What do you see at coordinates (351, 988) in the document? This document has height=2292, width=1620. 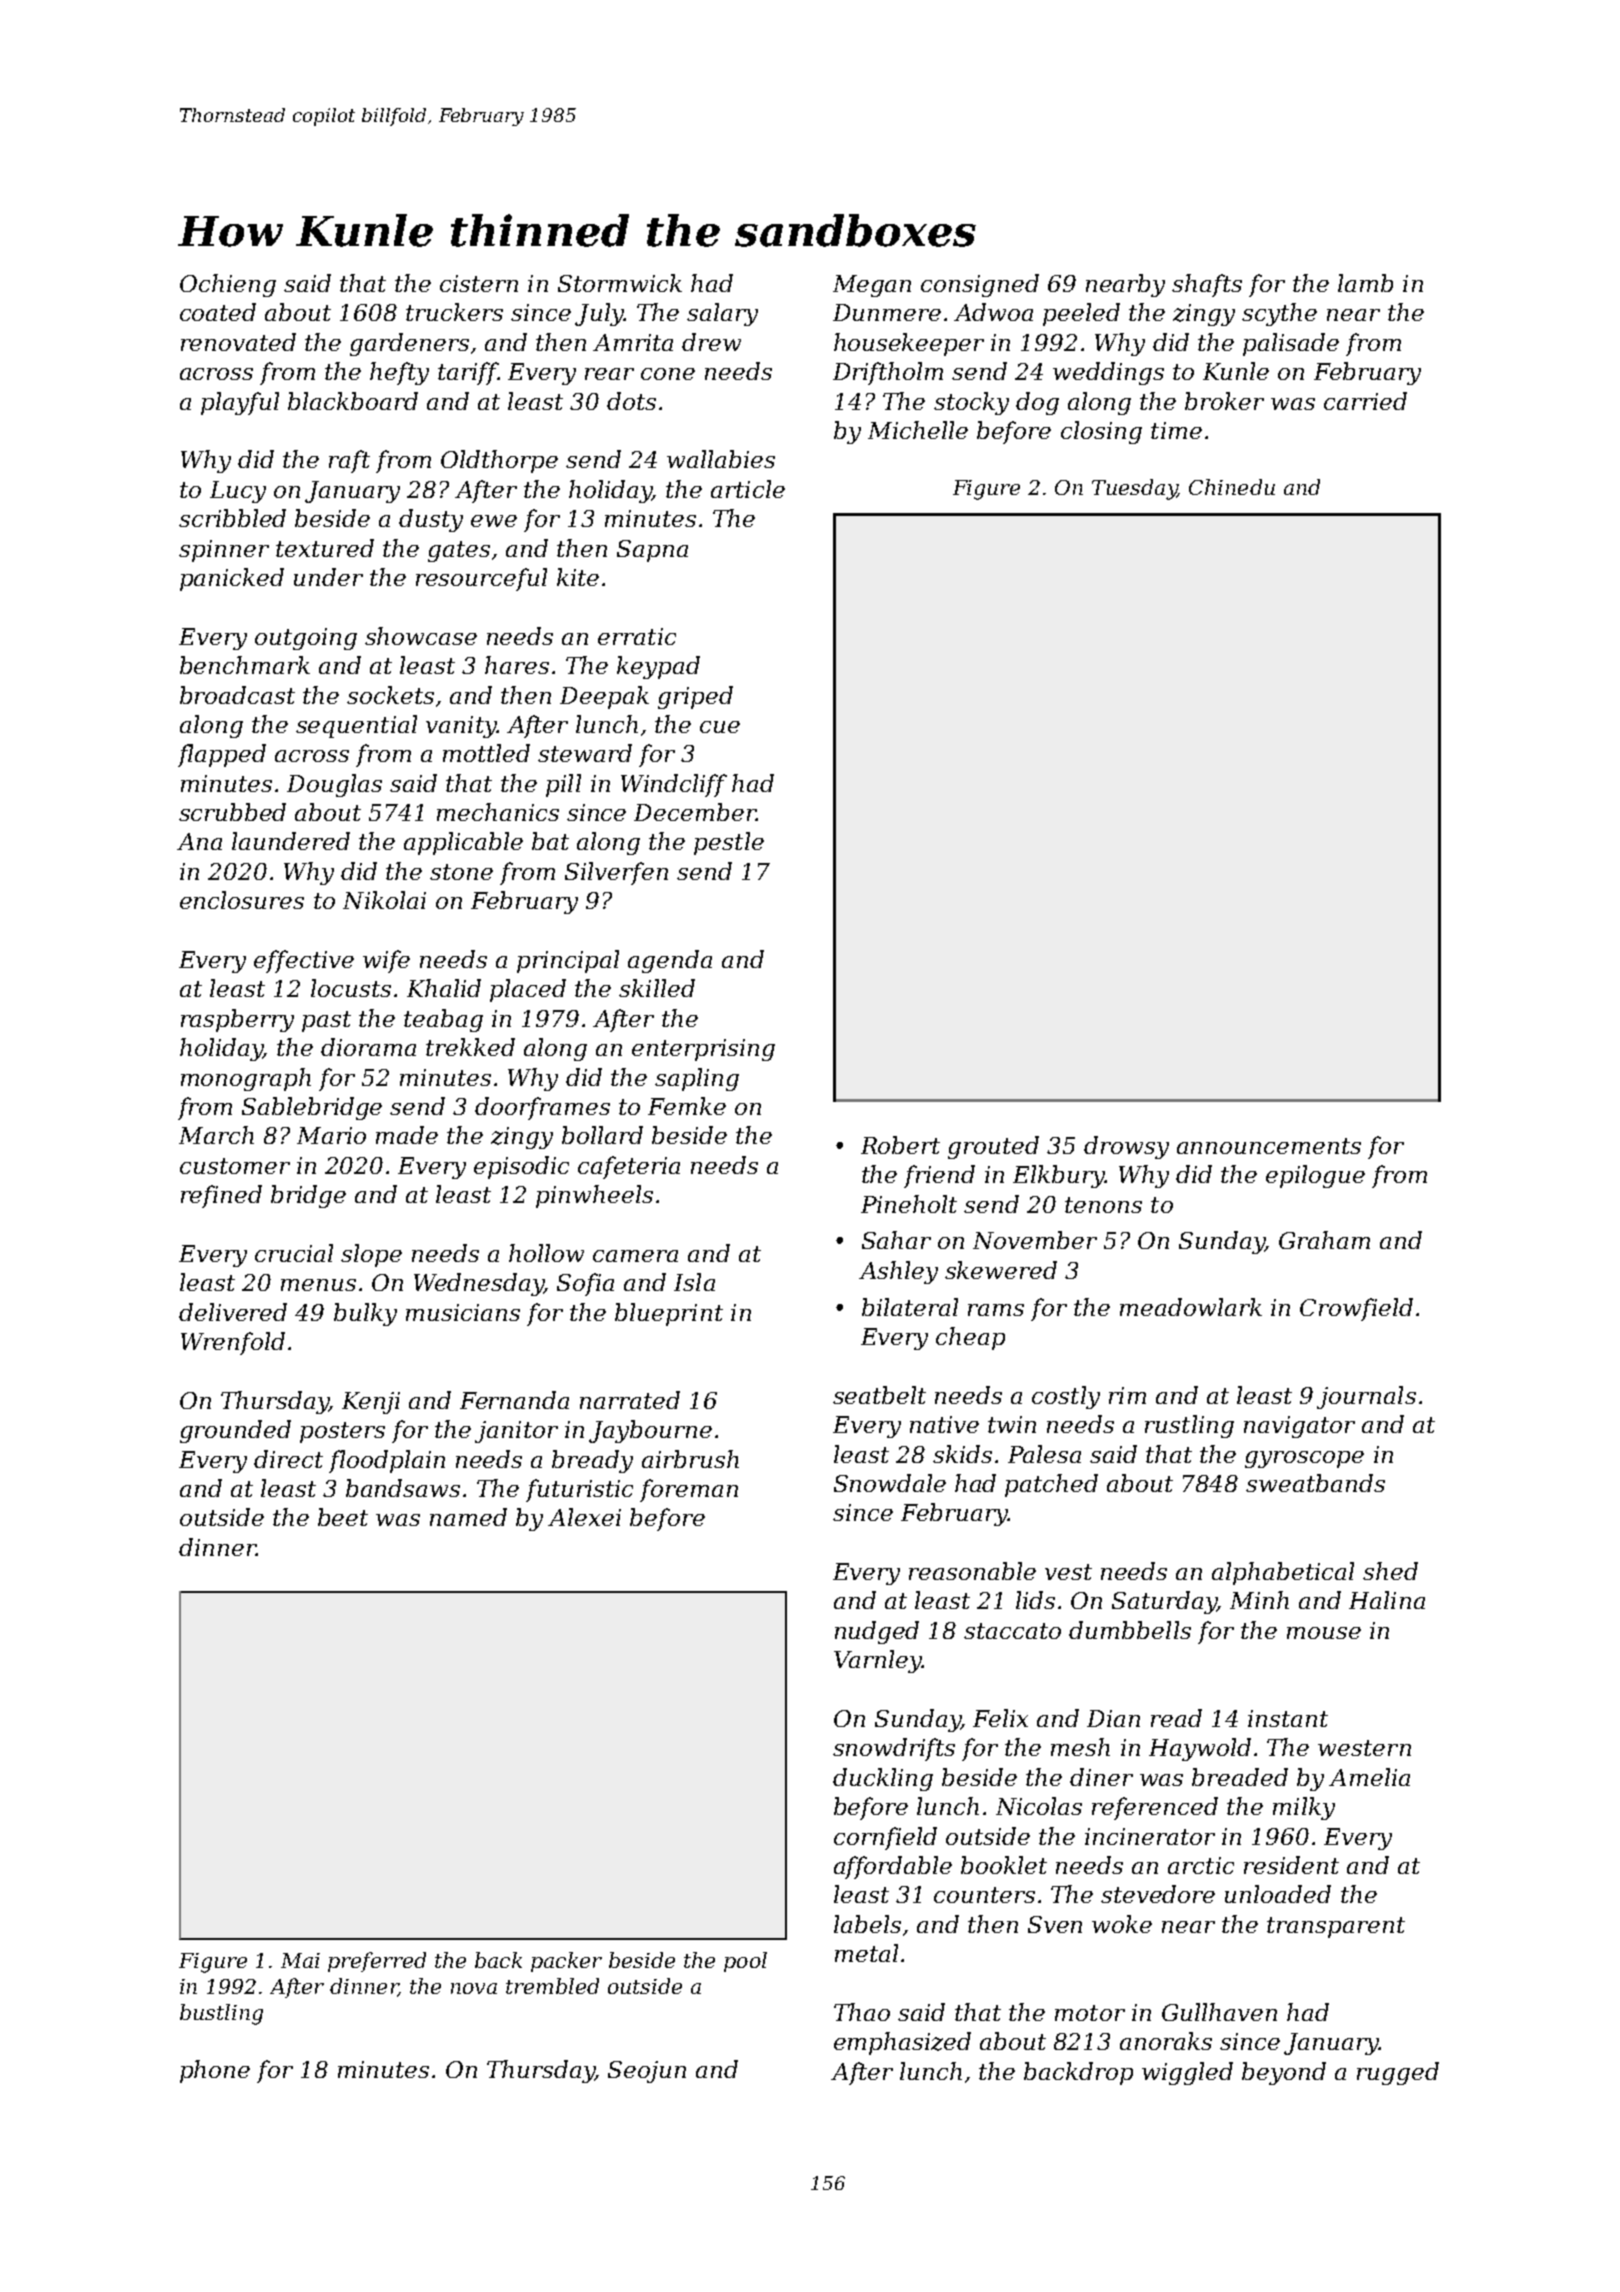 I see `locusts` at bounding box center [351, 988].
